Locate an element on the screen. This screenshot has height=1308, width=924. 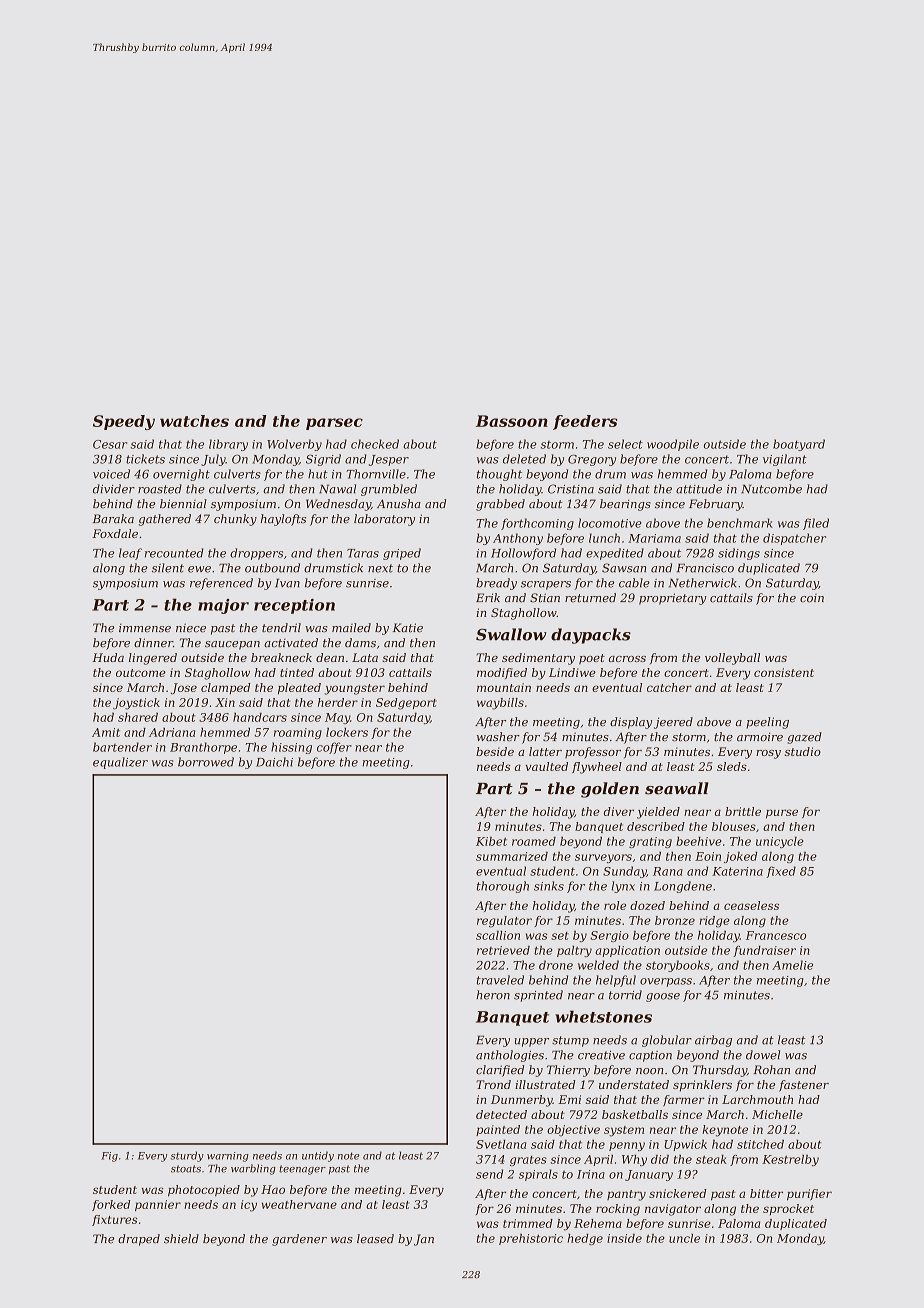
scallion is located at coordinates (498, 935).
